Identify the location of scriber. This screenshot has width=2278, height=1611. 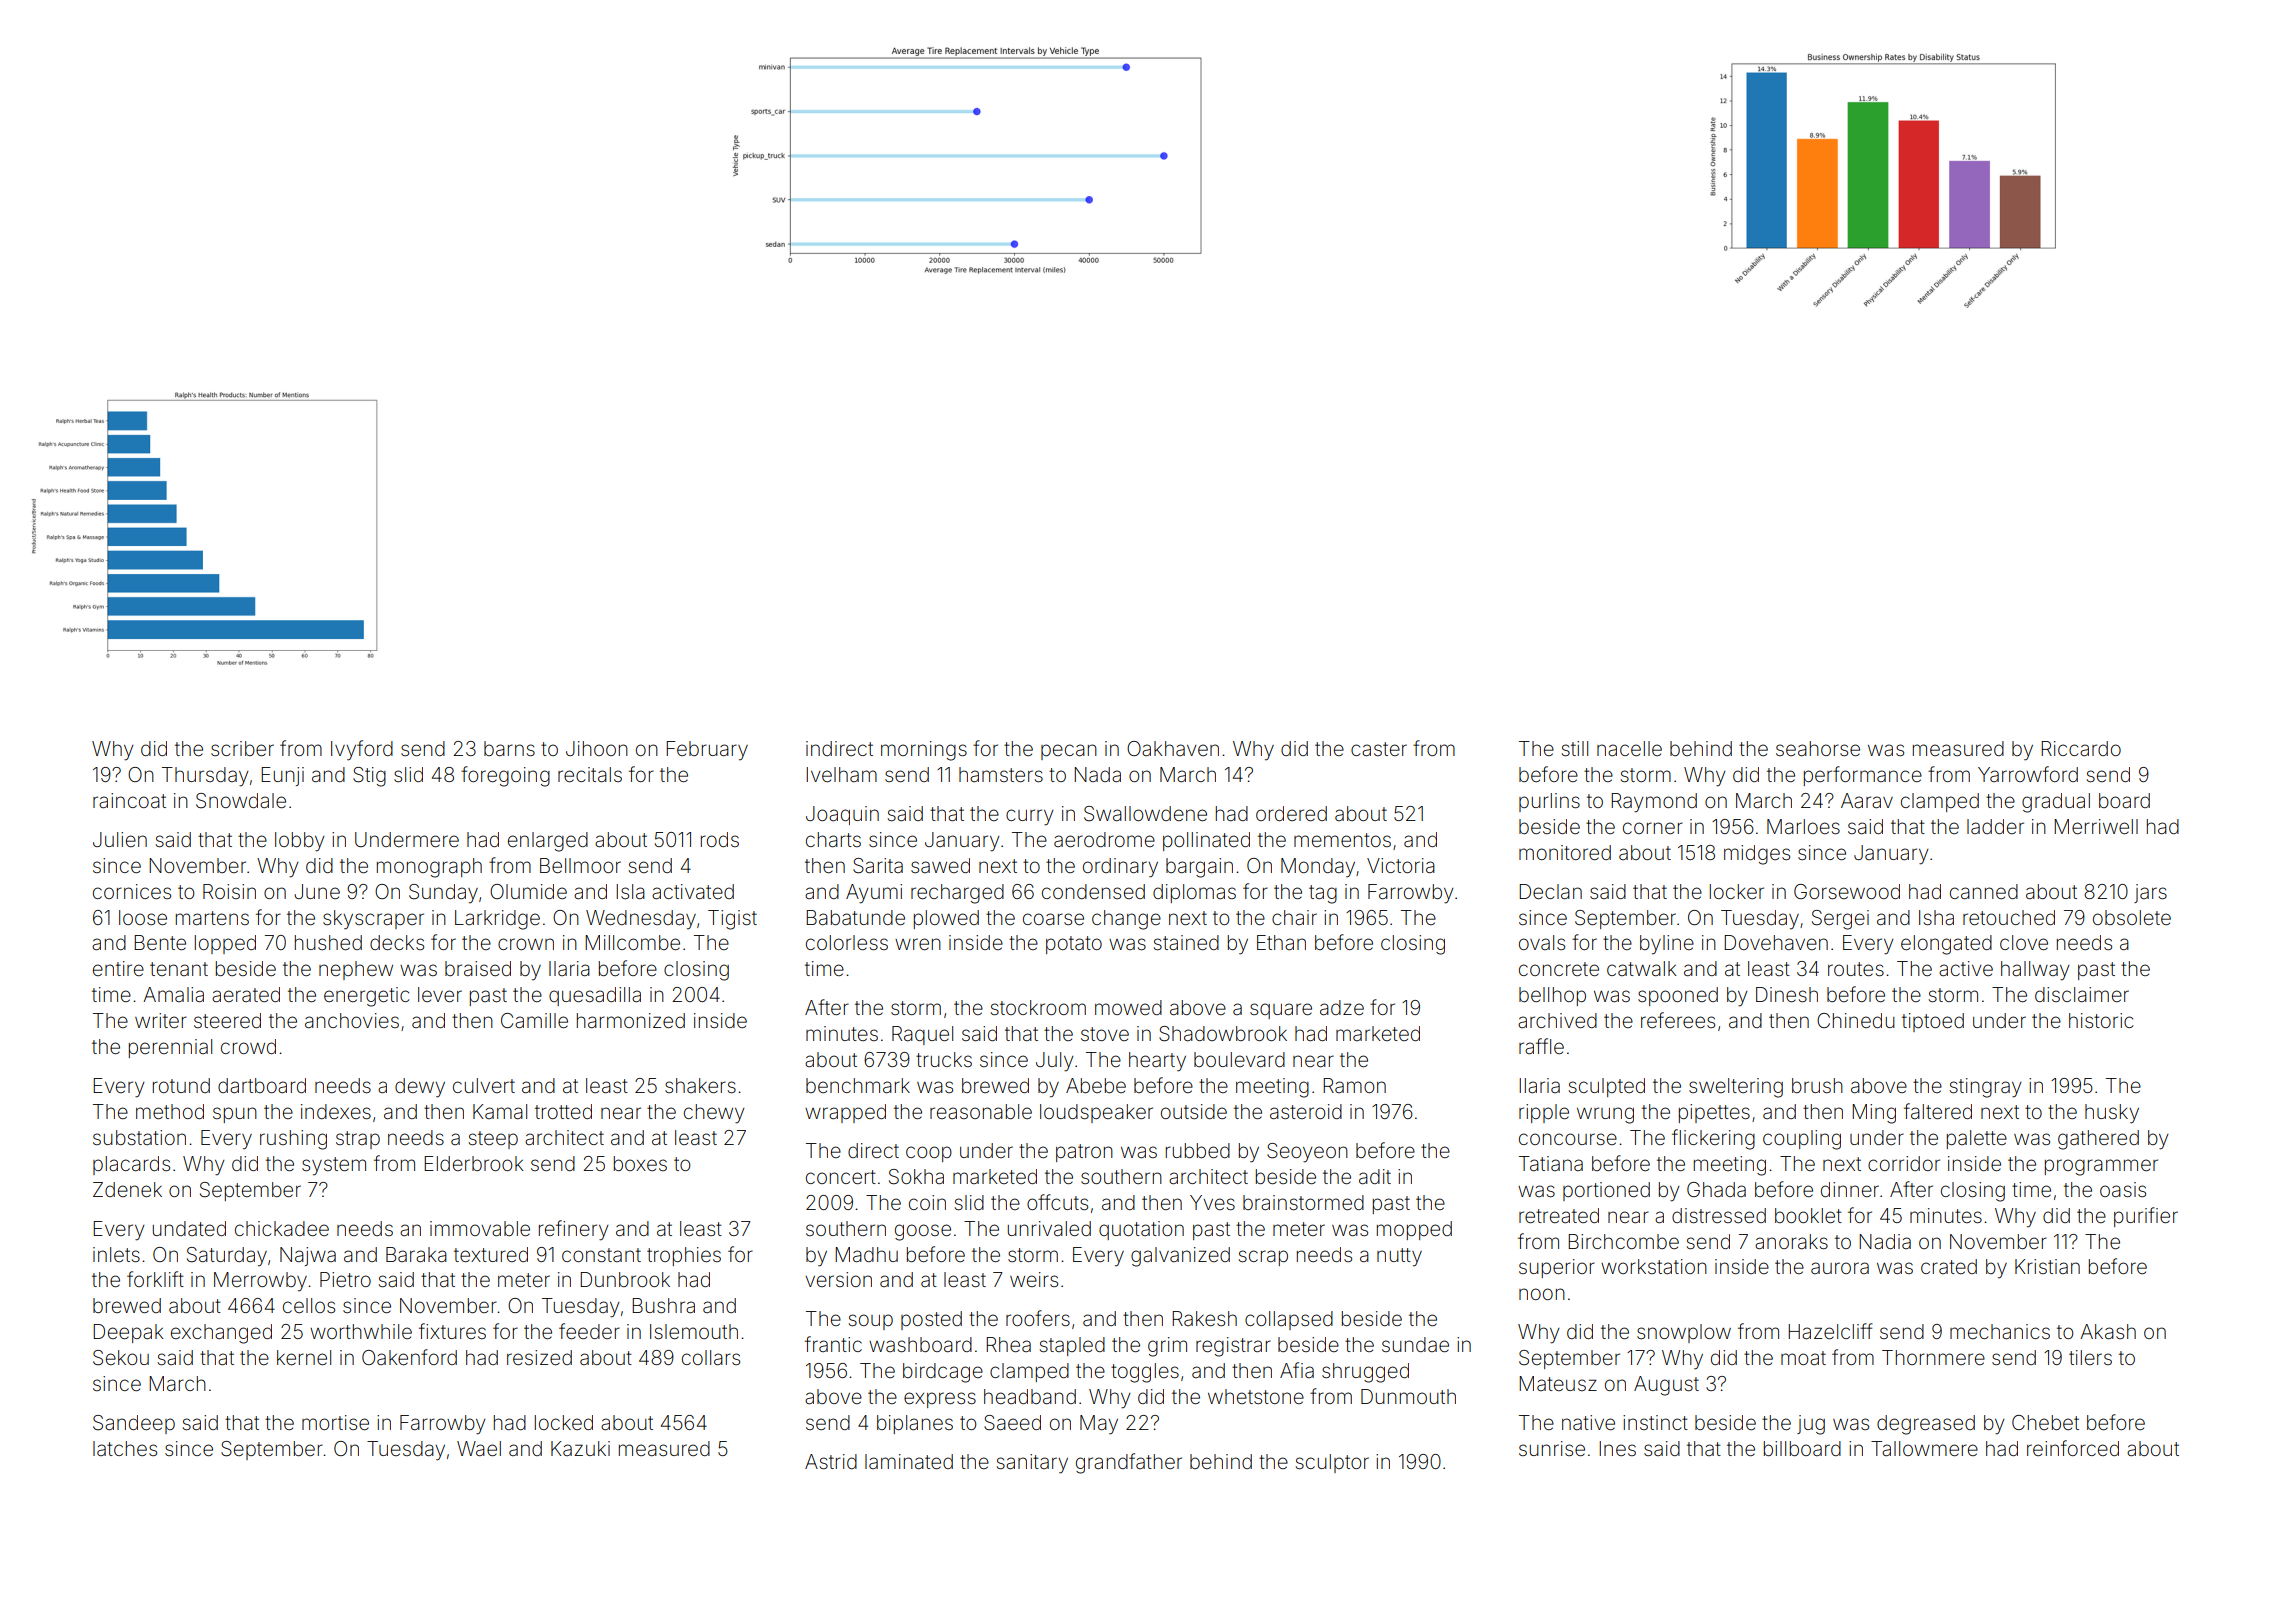
(242, 748).
